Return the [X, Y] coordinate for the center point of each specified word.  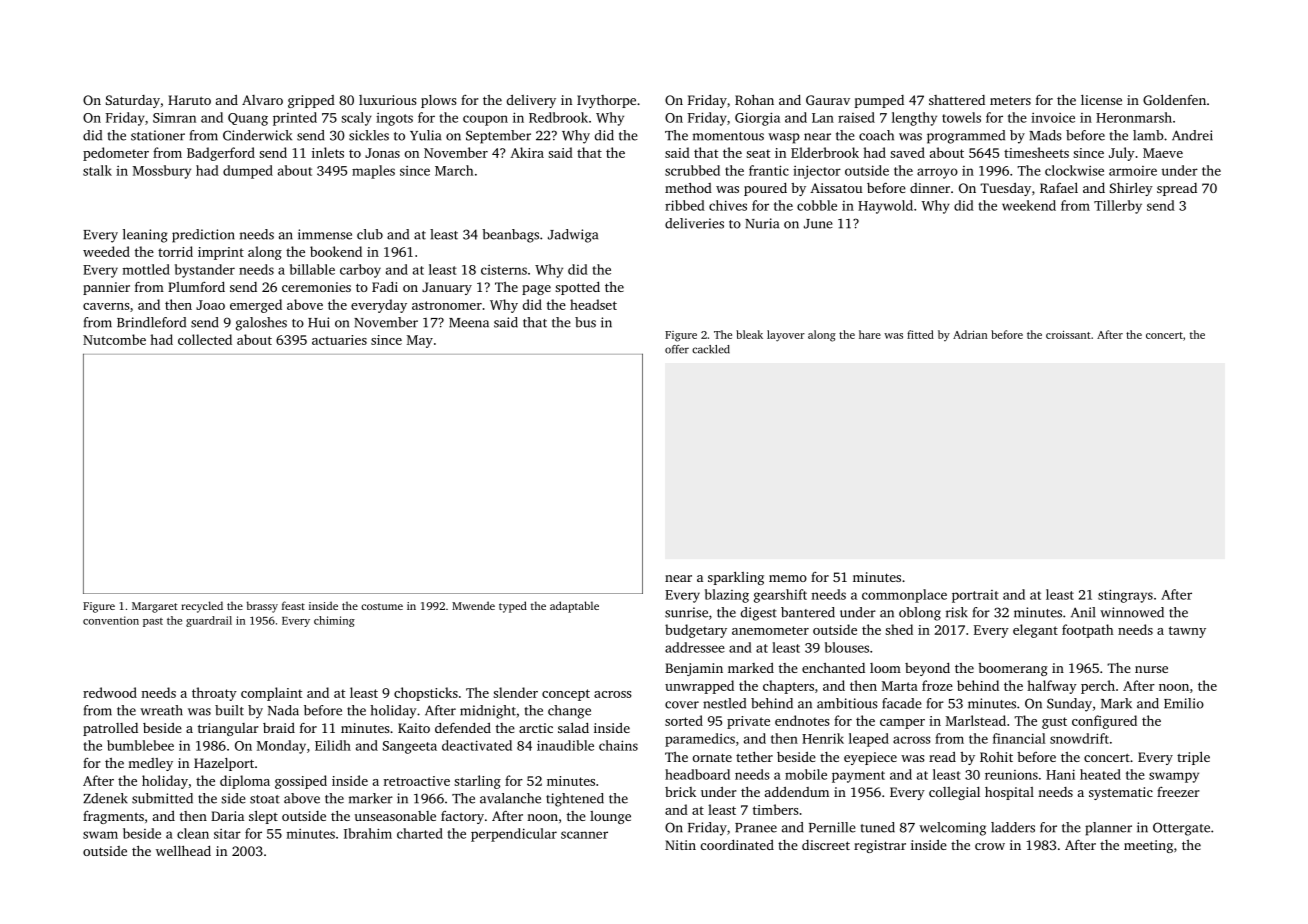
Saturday [133, 101]
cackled [711, 349]
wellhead [183, 850]
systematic [1121, 793]
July [1122, 154]
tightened [575, 800]
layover [786, 336]
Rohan [754, 99]
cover [682, 705]
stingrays [1125, 596]
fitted [920, 334]
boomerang [1013, 669]
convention [111, 620]
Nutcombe [114, 339]
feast [293, 605]
